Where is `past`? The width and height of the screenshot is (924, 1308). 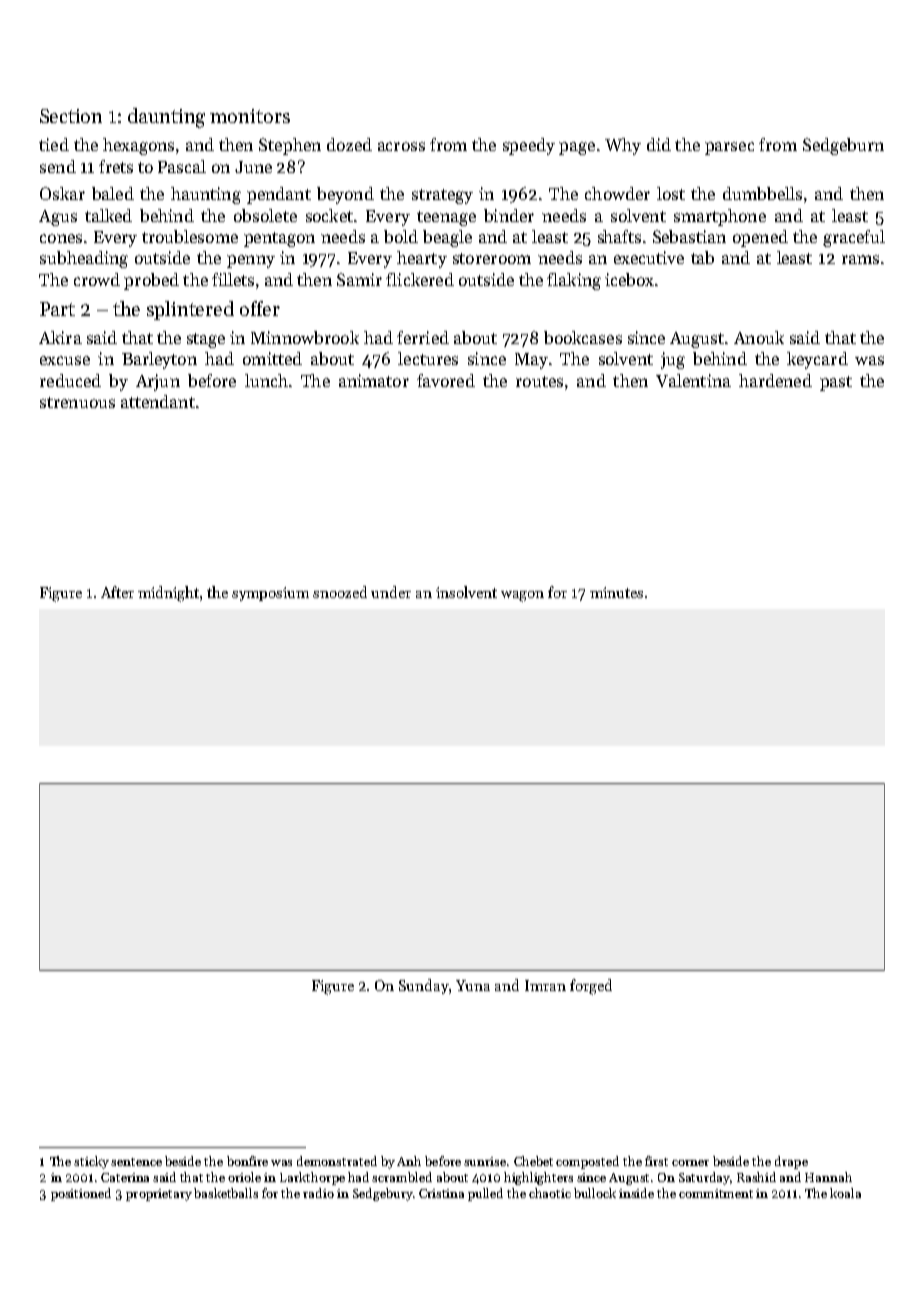 past is located at coordinates (836, 383).
